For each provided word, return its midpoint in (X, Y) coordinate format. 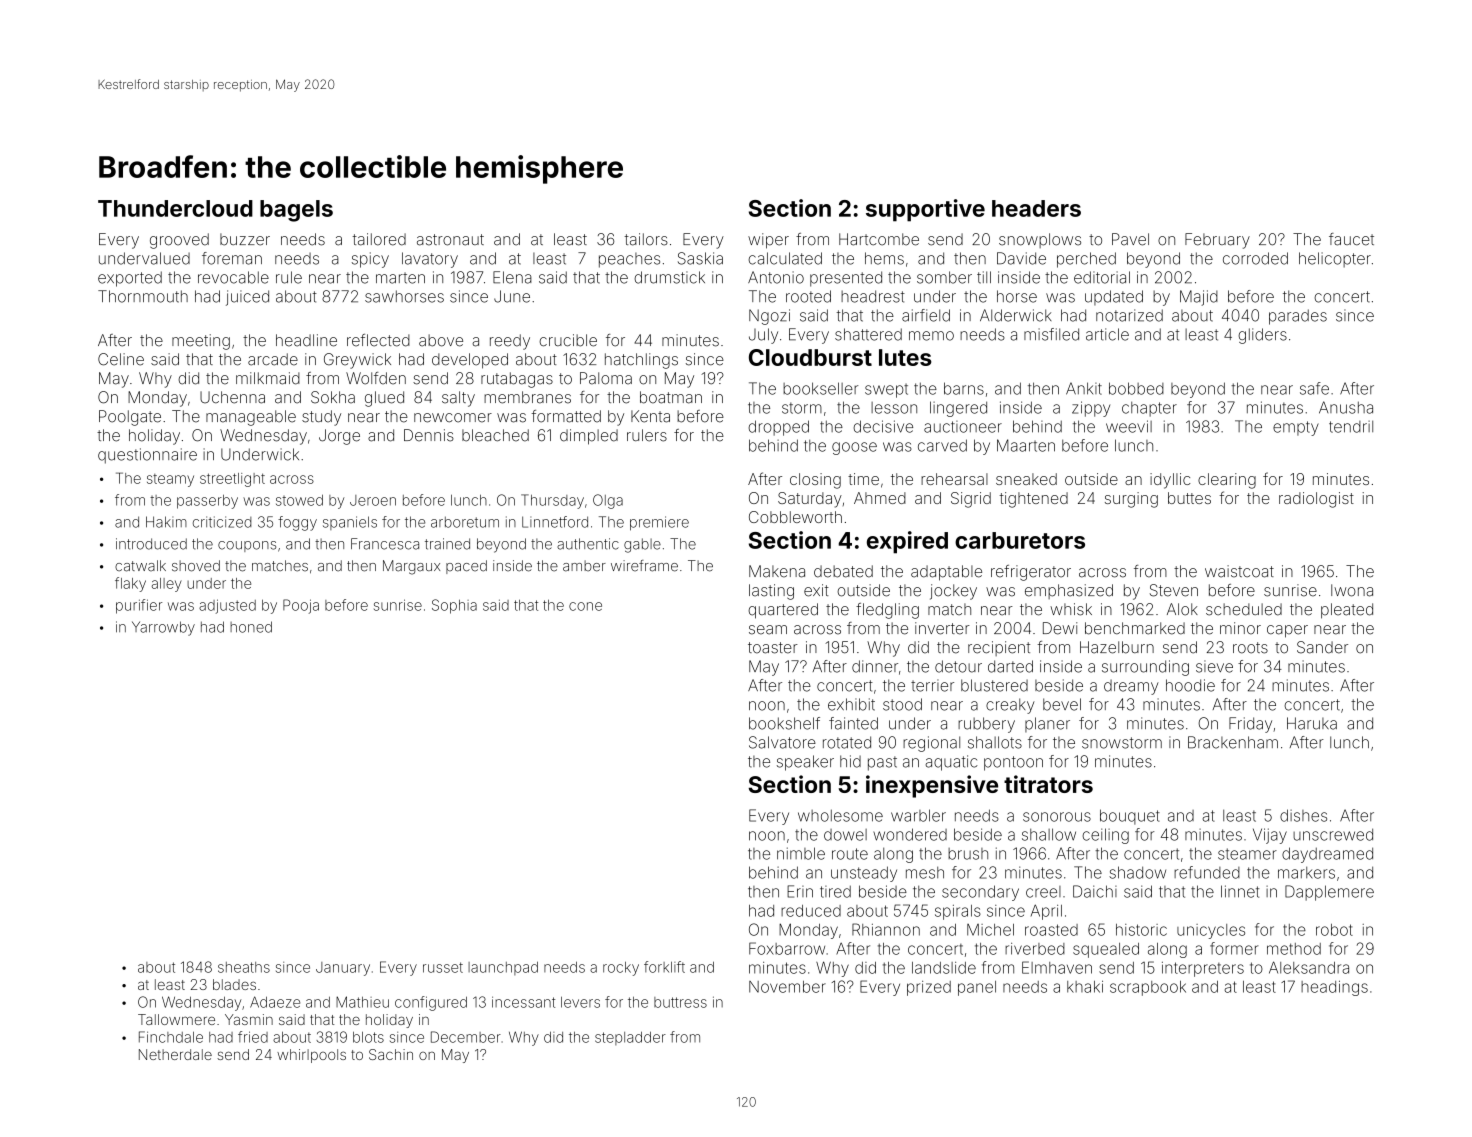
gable (642, 545)
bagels (296, 211)
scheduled (1244, 609)
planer (1047, 724)
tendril (1351, 427)
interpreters (1203, 969)
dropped (778, 428)
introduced (151, 544)
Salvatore (782, 742)
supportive (925, 210)
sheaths (244, 967)
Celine (121, 359)
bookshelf (784, 723)
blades (234, 984)
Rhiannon (886, 929)
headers (1036, 208)
